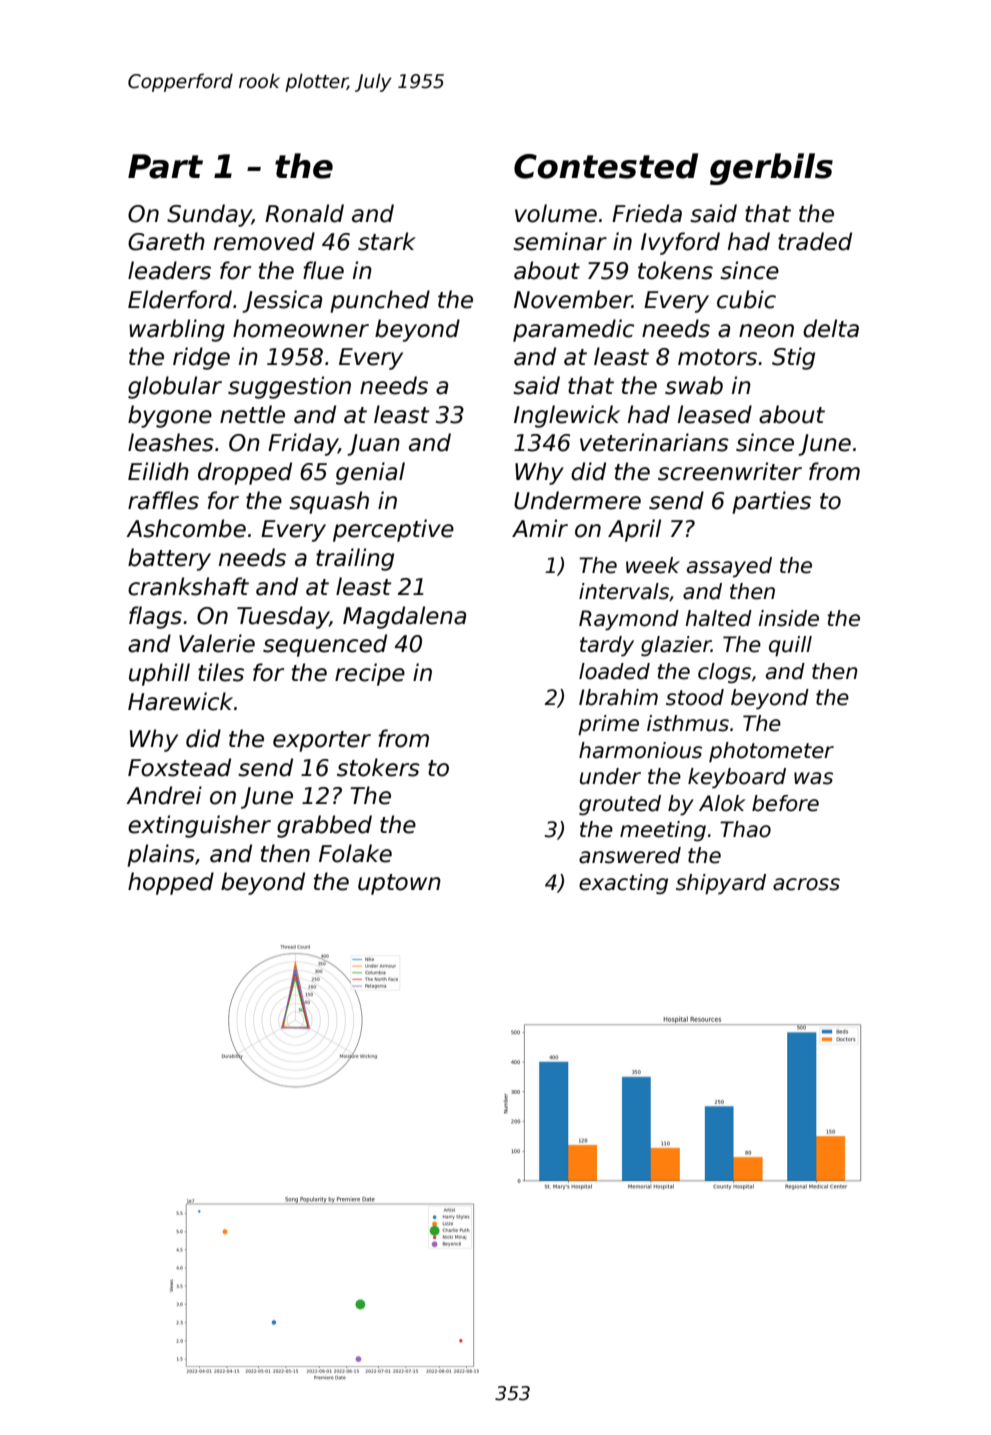 This document has width=991, height=1435. I want to click on Inglewick, so click(567, 416).
